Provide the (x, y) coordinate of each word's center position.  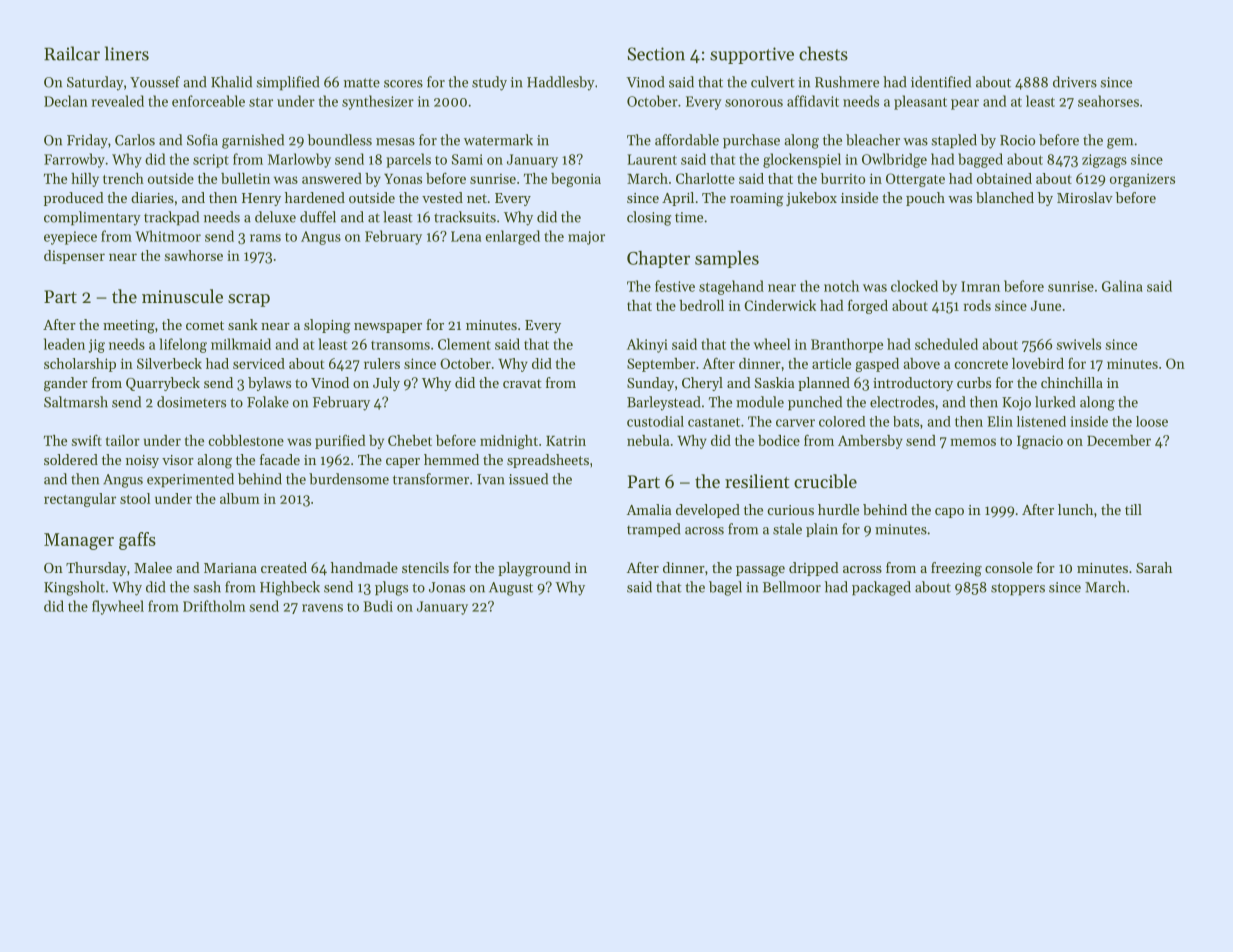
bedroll (701, 305)
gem (1120, 143)
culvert (773, 82)
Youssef (155, 82)
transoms (400, 345)
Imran (980, 286)
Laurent (652, 159)
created (284, 567)
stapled (954, 141)
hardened (315, 197)
